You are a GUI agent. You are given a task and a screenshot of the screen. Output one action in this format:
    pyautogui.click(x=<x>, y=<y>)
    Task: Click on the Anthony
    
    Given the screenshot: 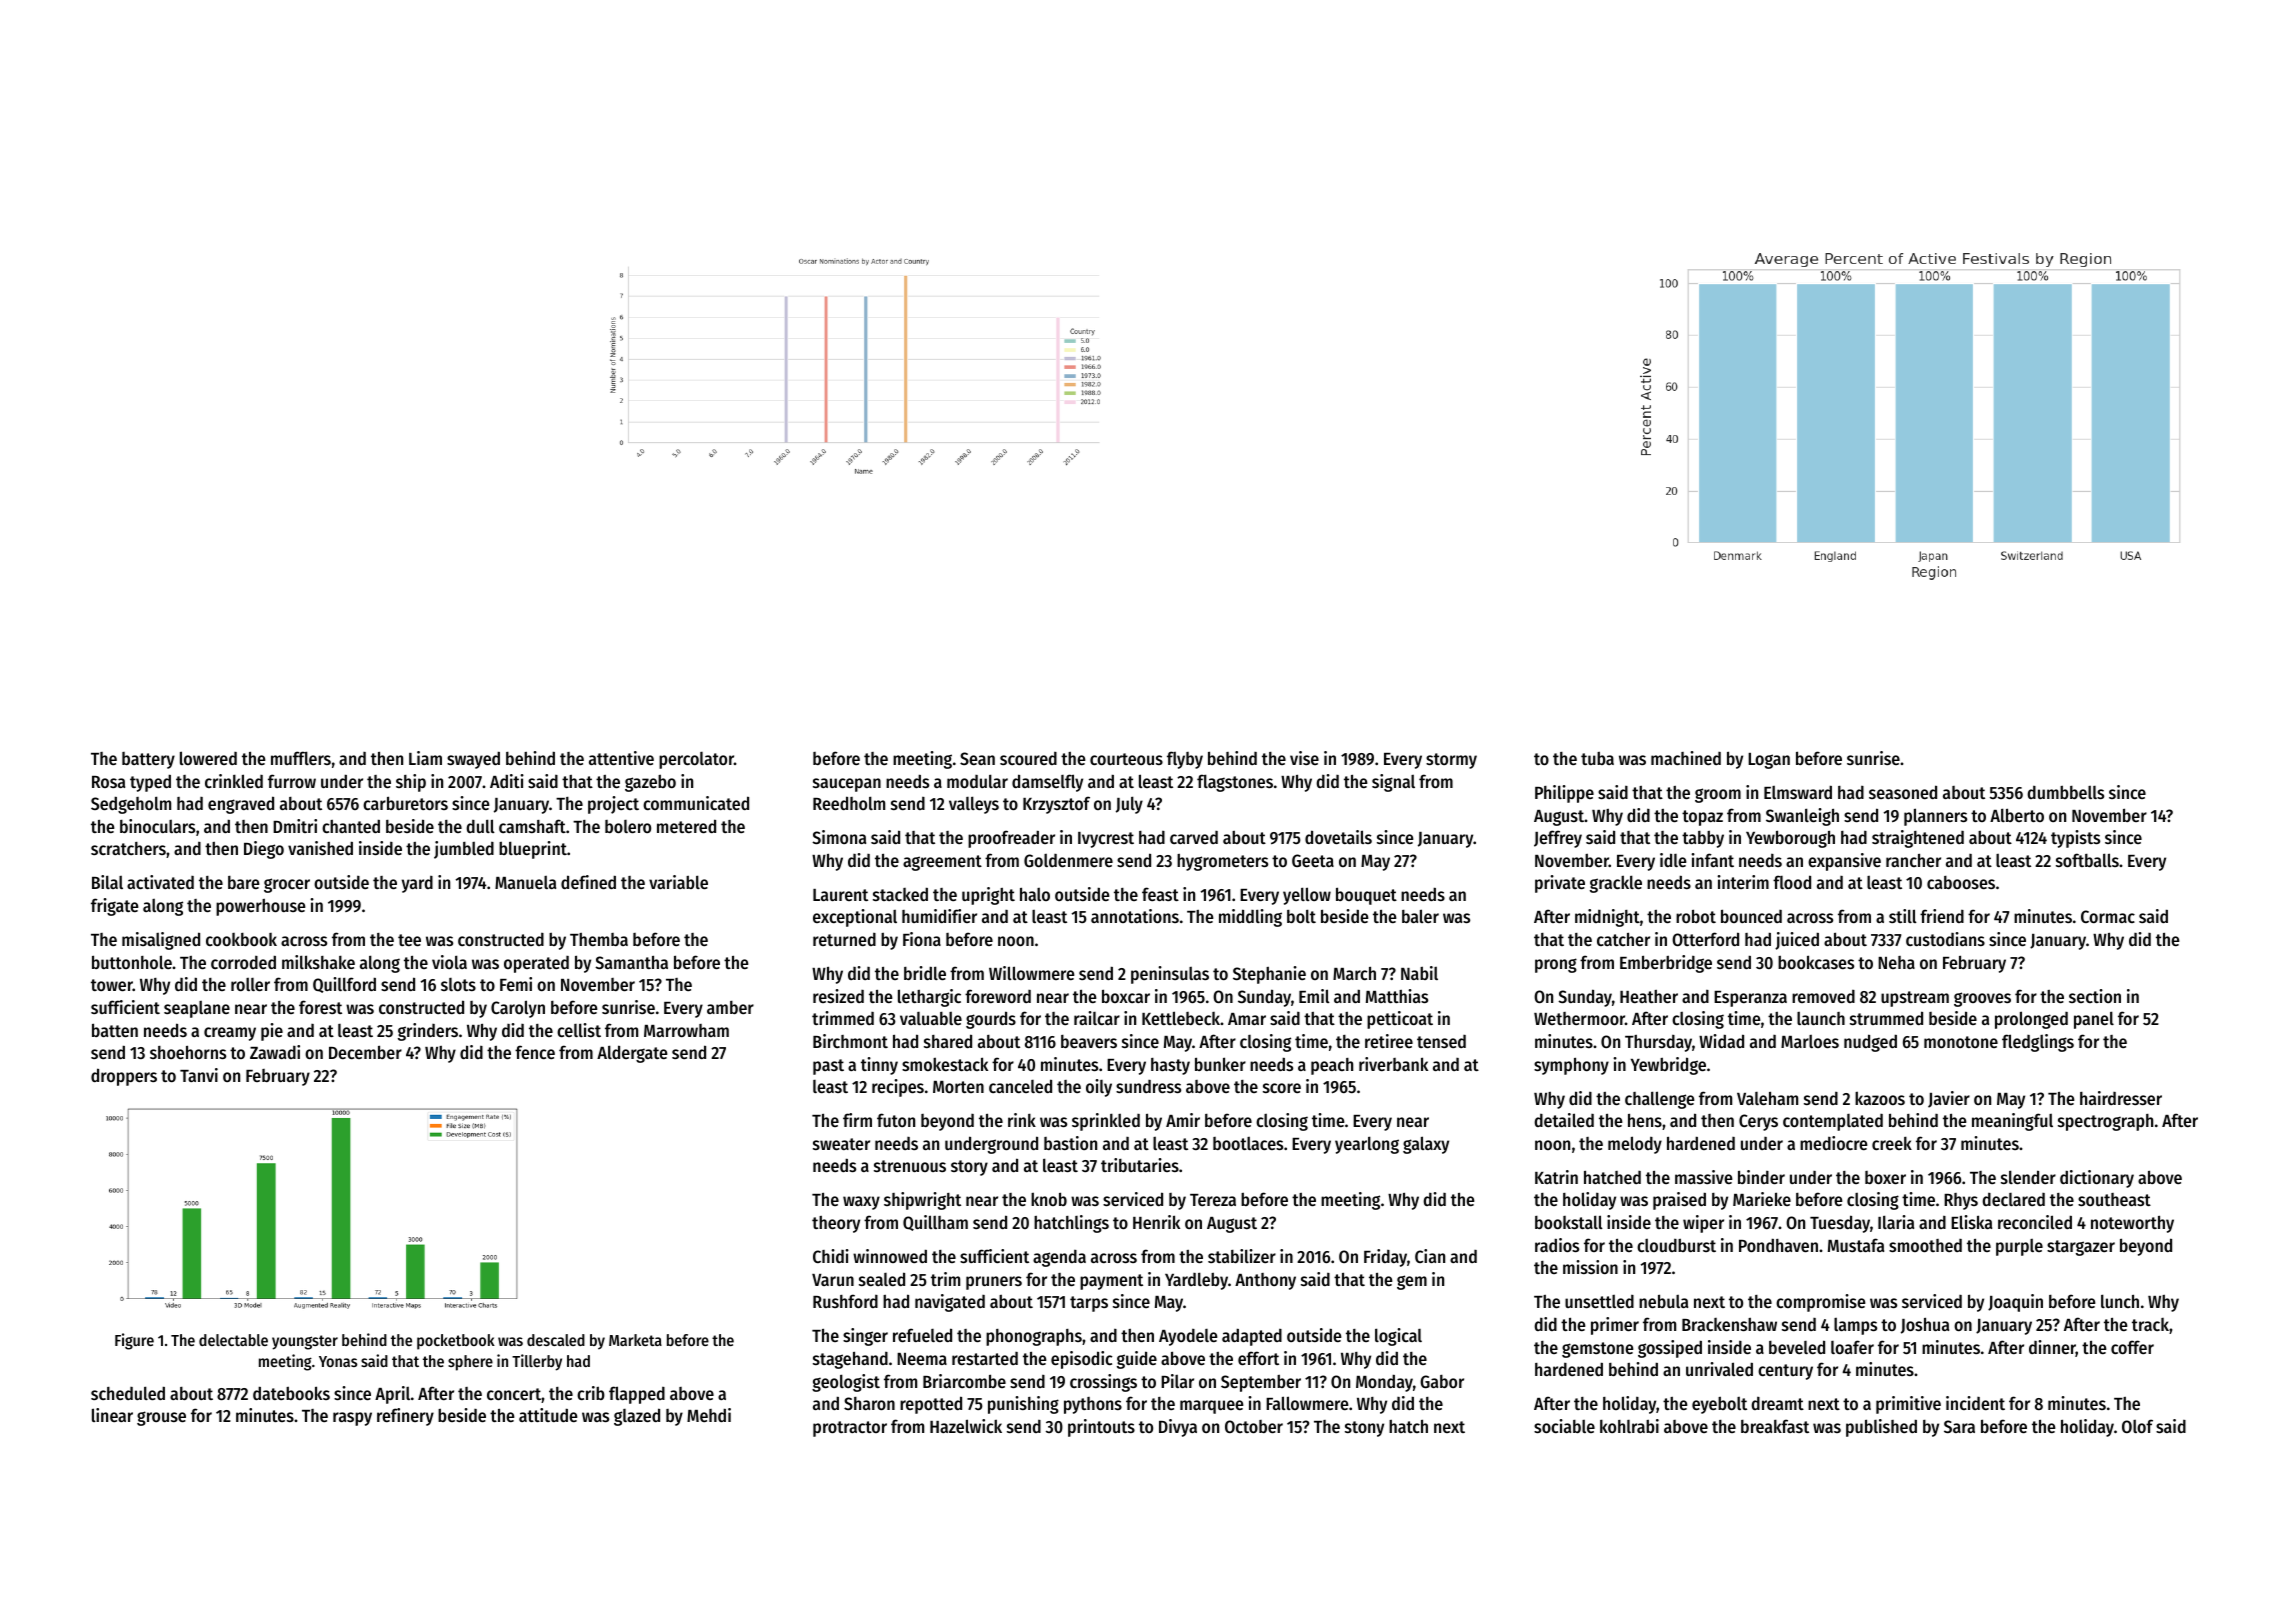 What is the action you would take?
    pyautogui.click(x=1265, y=1281)
